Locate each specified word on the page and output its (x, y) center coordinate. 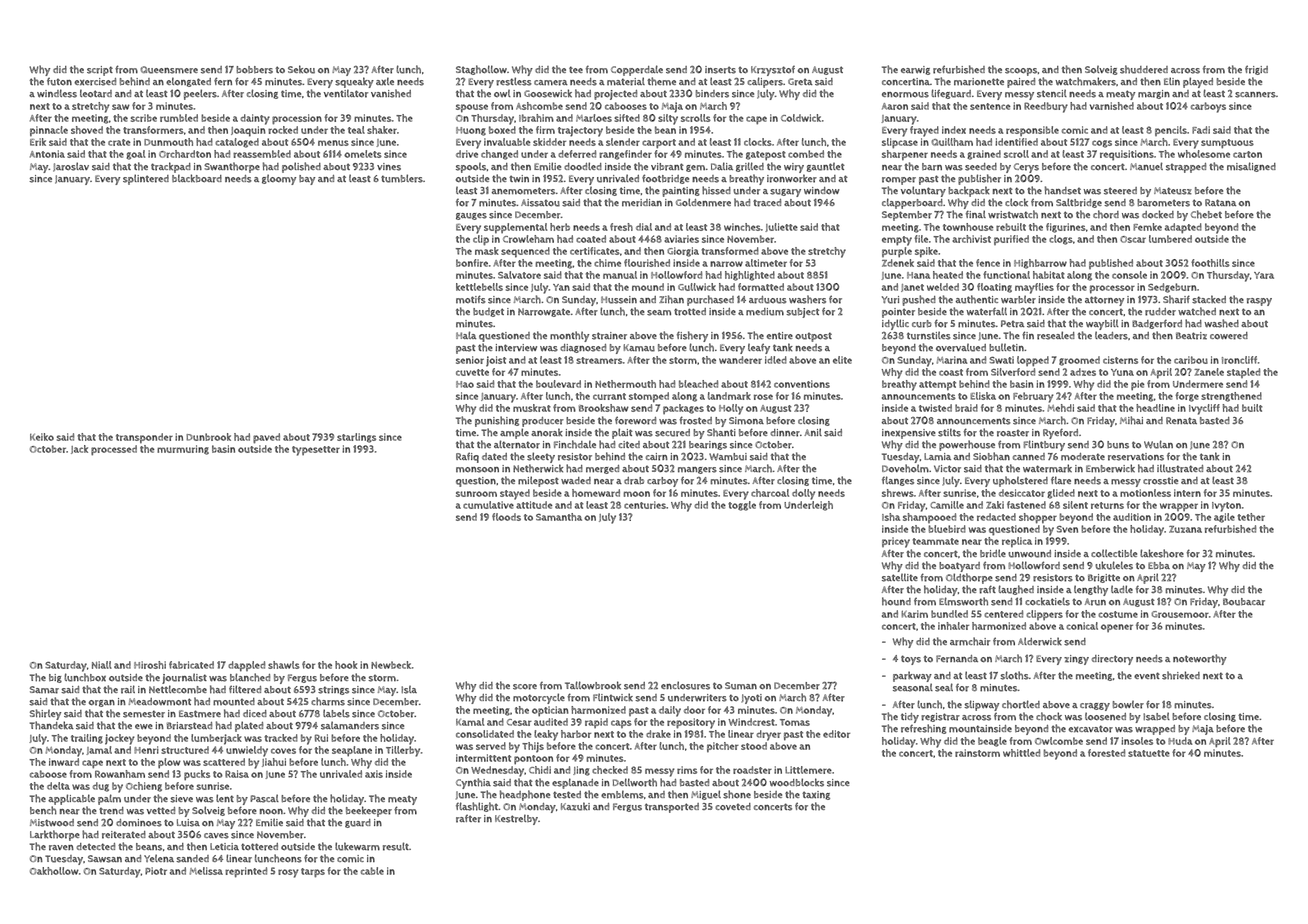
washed (1221, 323)
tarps (313, 873)
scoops (1021, 72)
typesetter (316, 451)
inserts (720, 70)
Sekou (301, 69)
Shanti (721, 432)
